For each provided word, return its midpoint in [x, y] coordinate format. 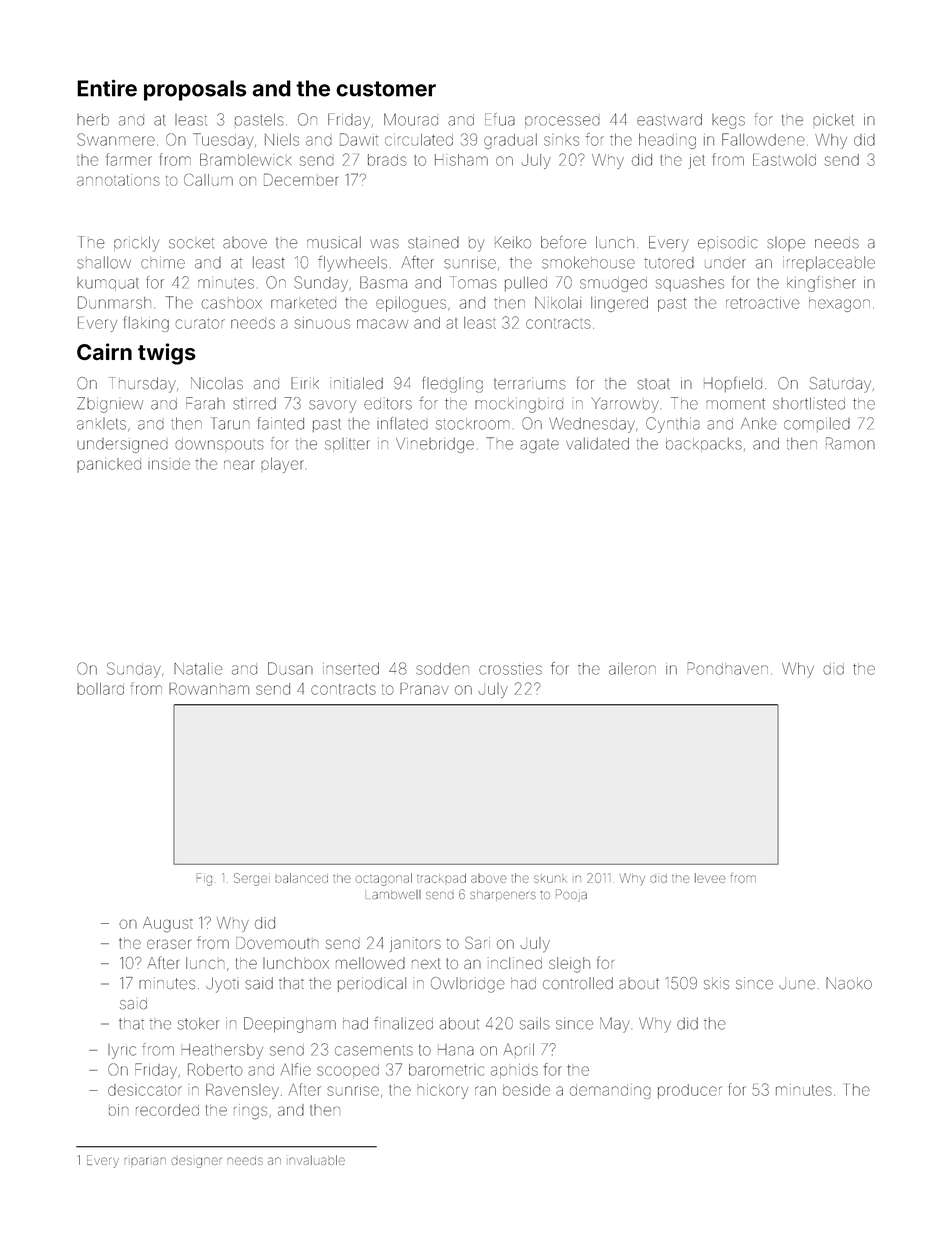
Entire [107, 88]
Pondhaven [728, 668]
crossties [510, 669]
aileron [632, 669]
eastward [669, 120]
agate [540, 446]
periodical [372, 984]
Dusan [290, 668]
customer [386, 89]
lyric [122, 1051]
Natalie [198, 669]
